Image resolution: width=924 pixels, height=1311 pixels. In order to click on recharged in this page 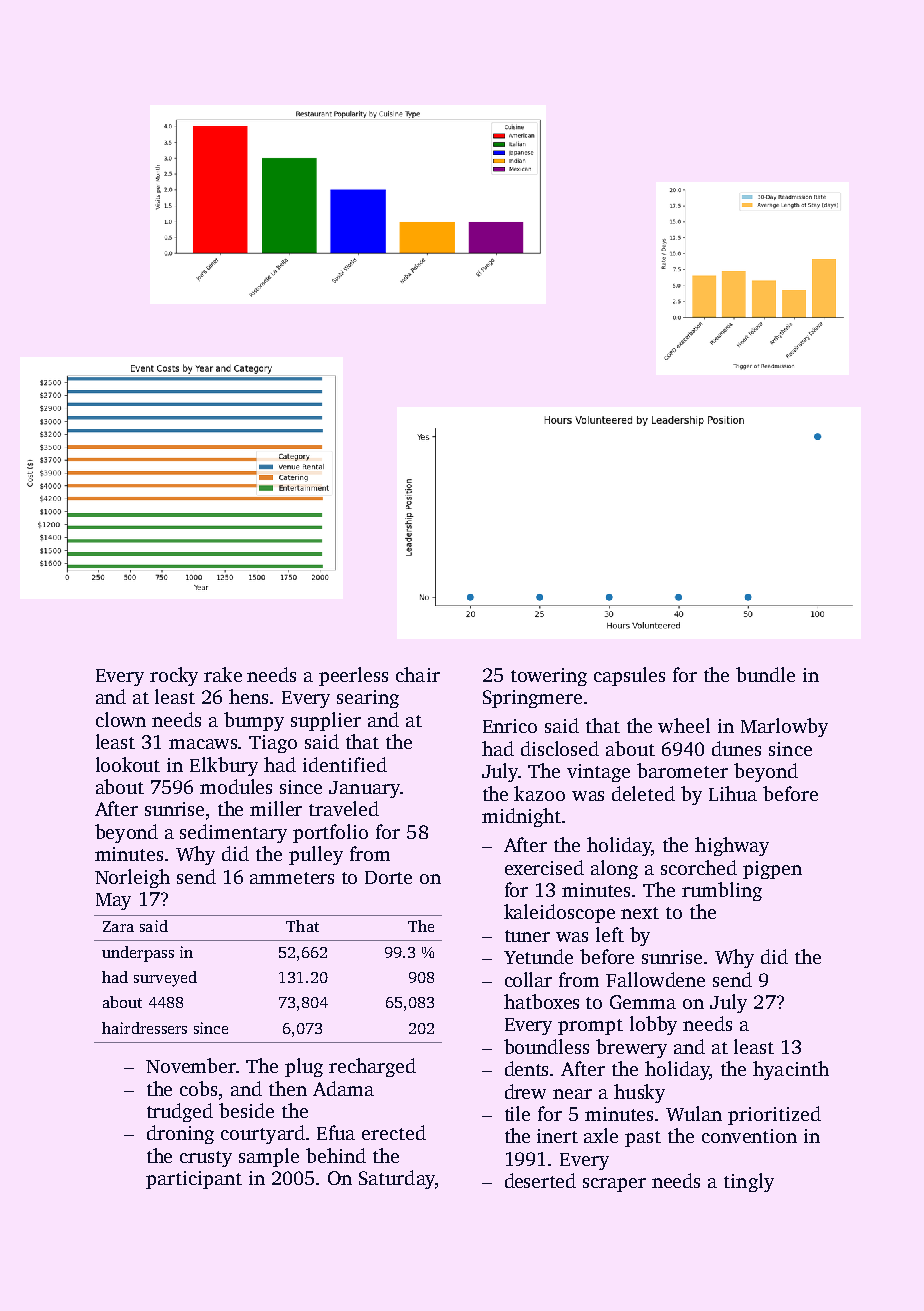, I will do `click(372, 1067)`.
